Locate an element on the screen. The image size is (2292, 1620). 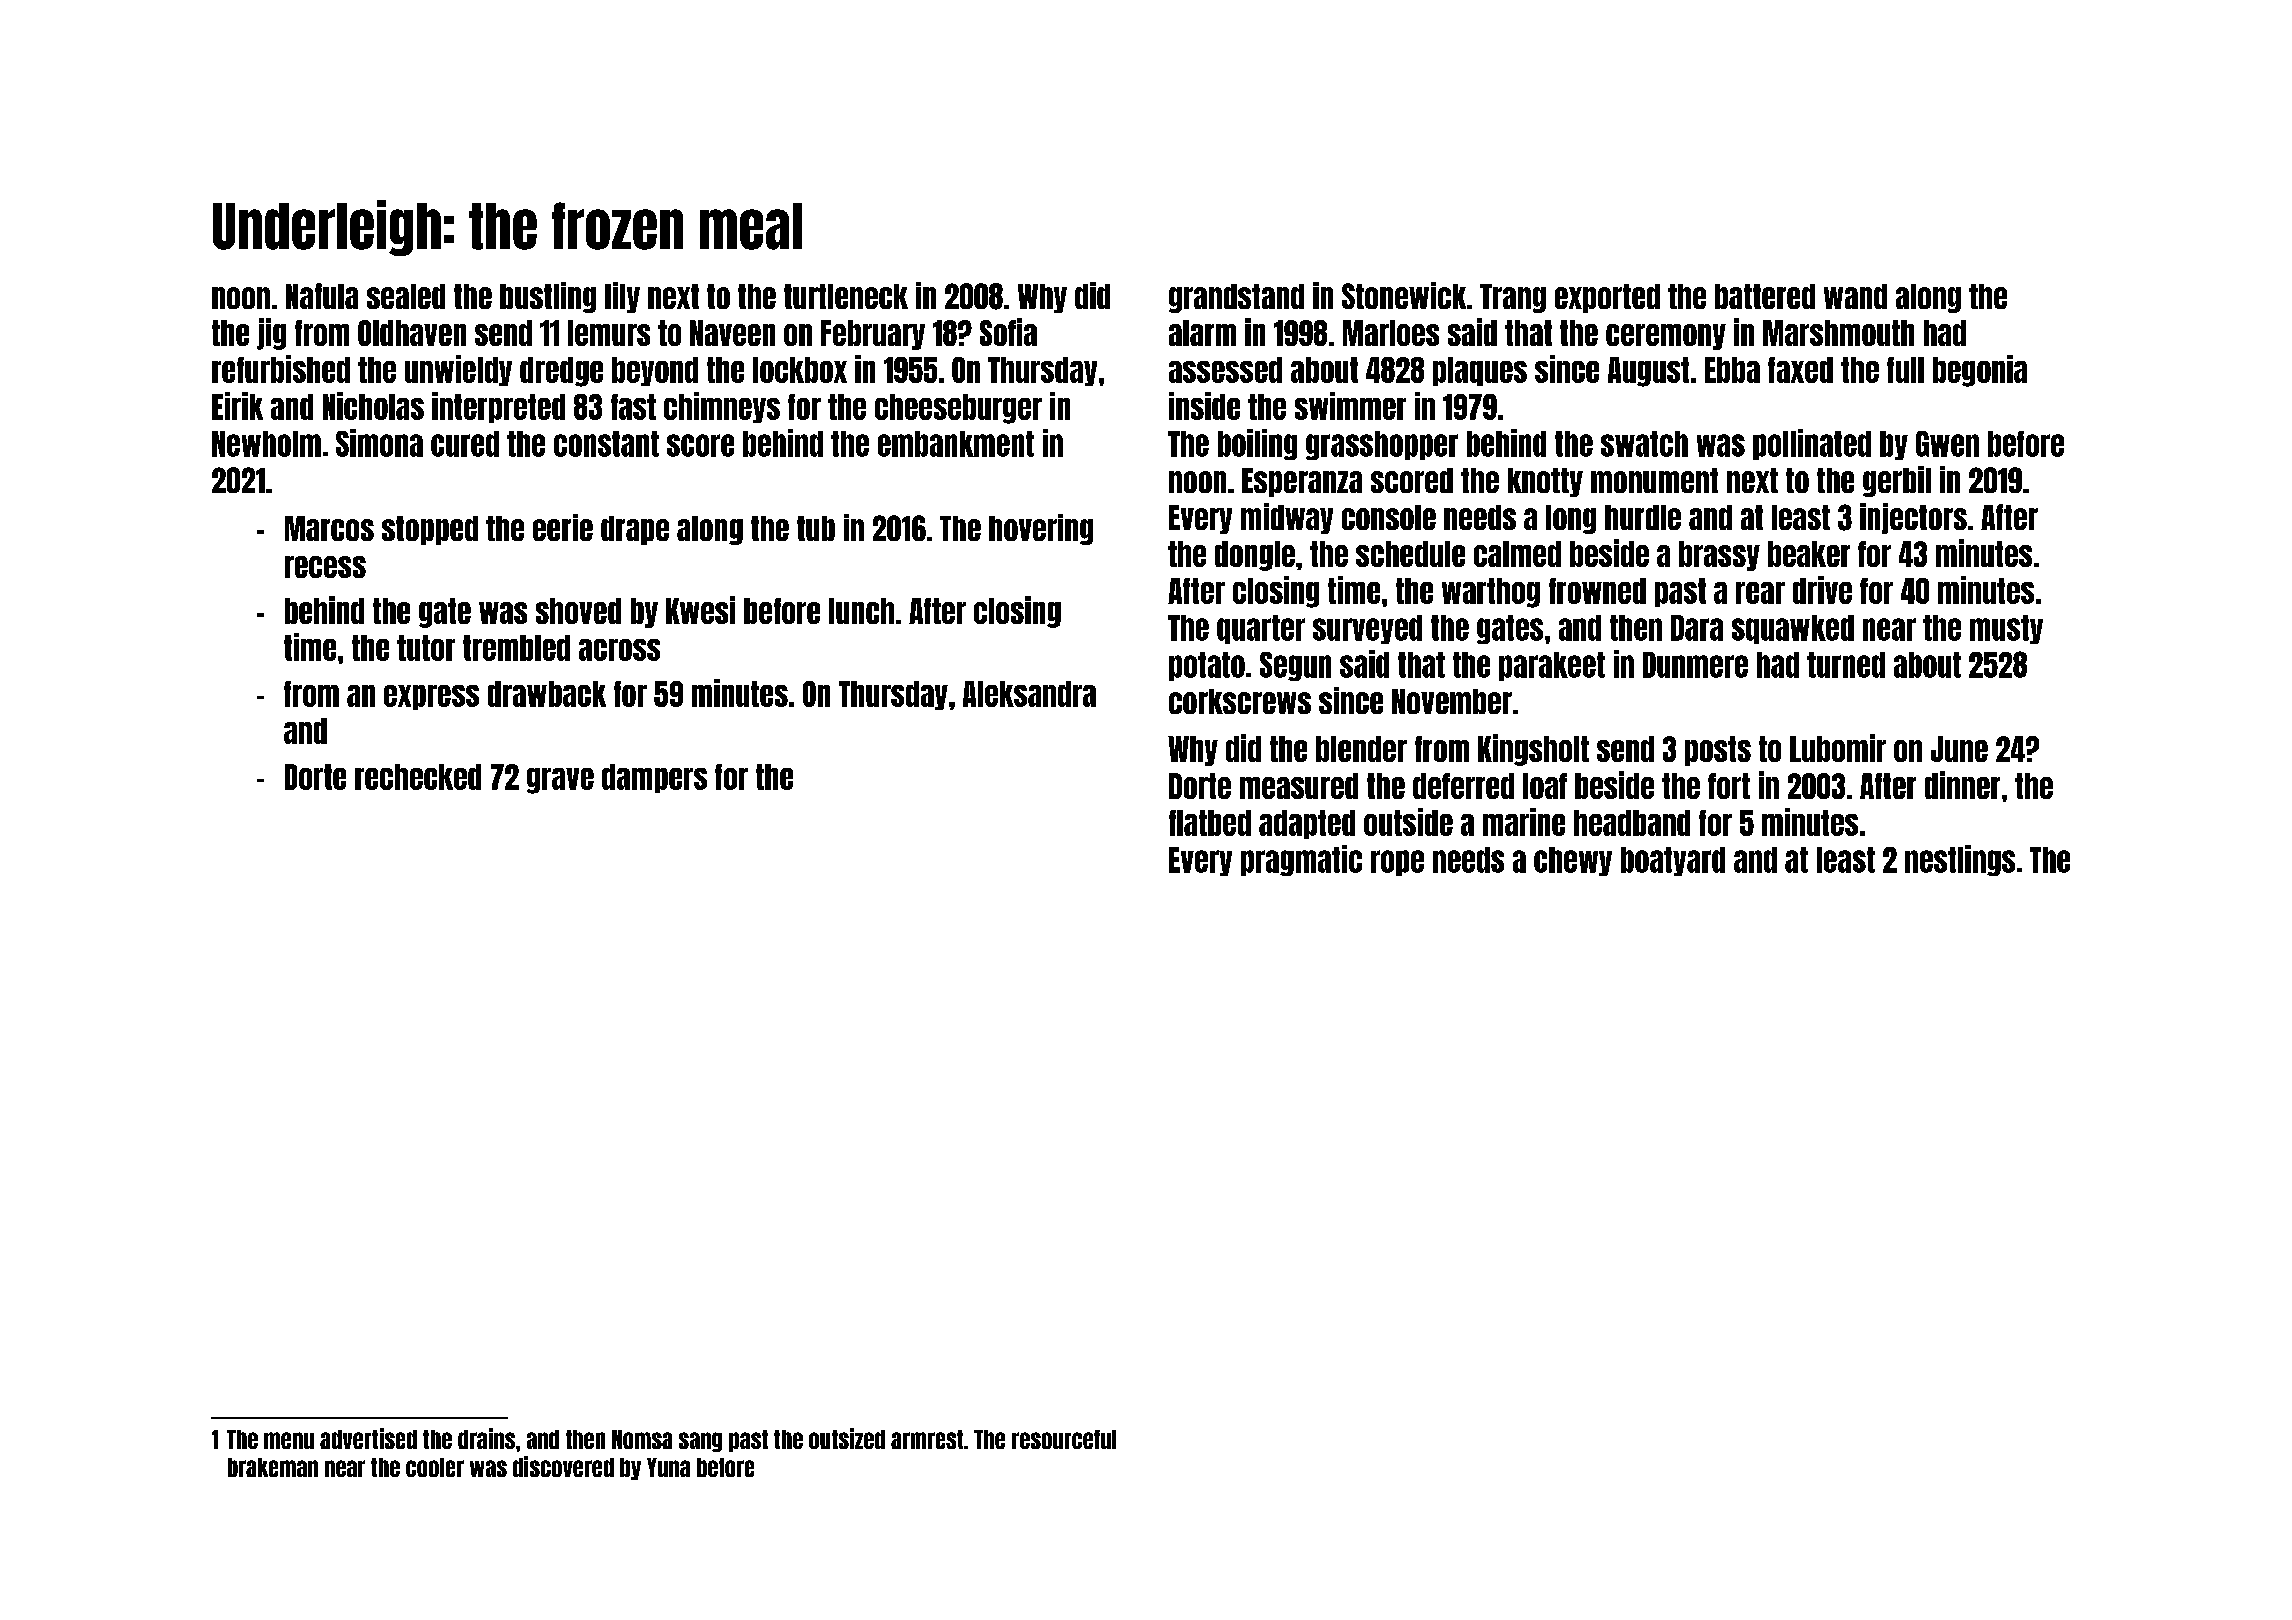
Marshmouth is located at coordinates (1838, 333).
